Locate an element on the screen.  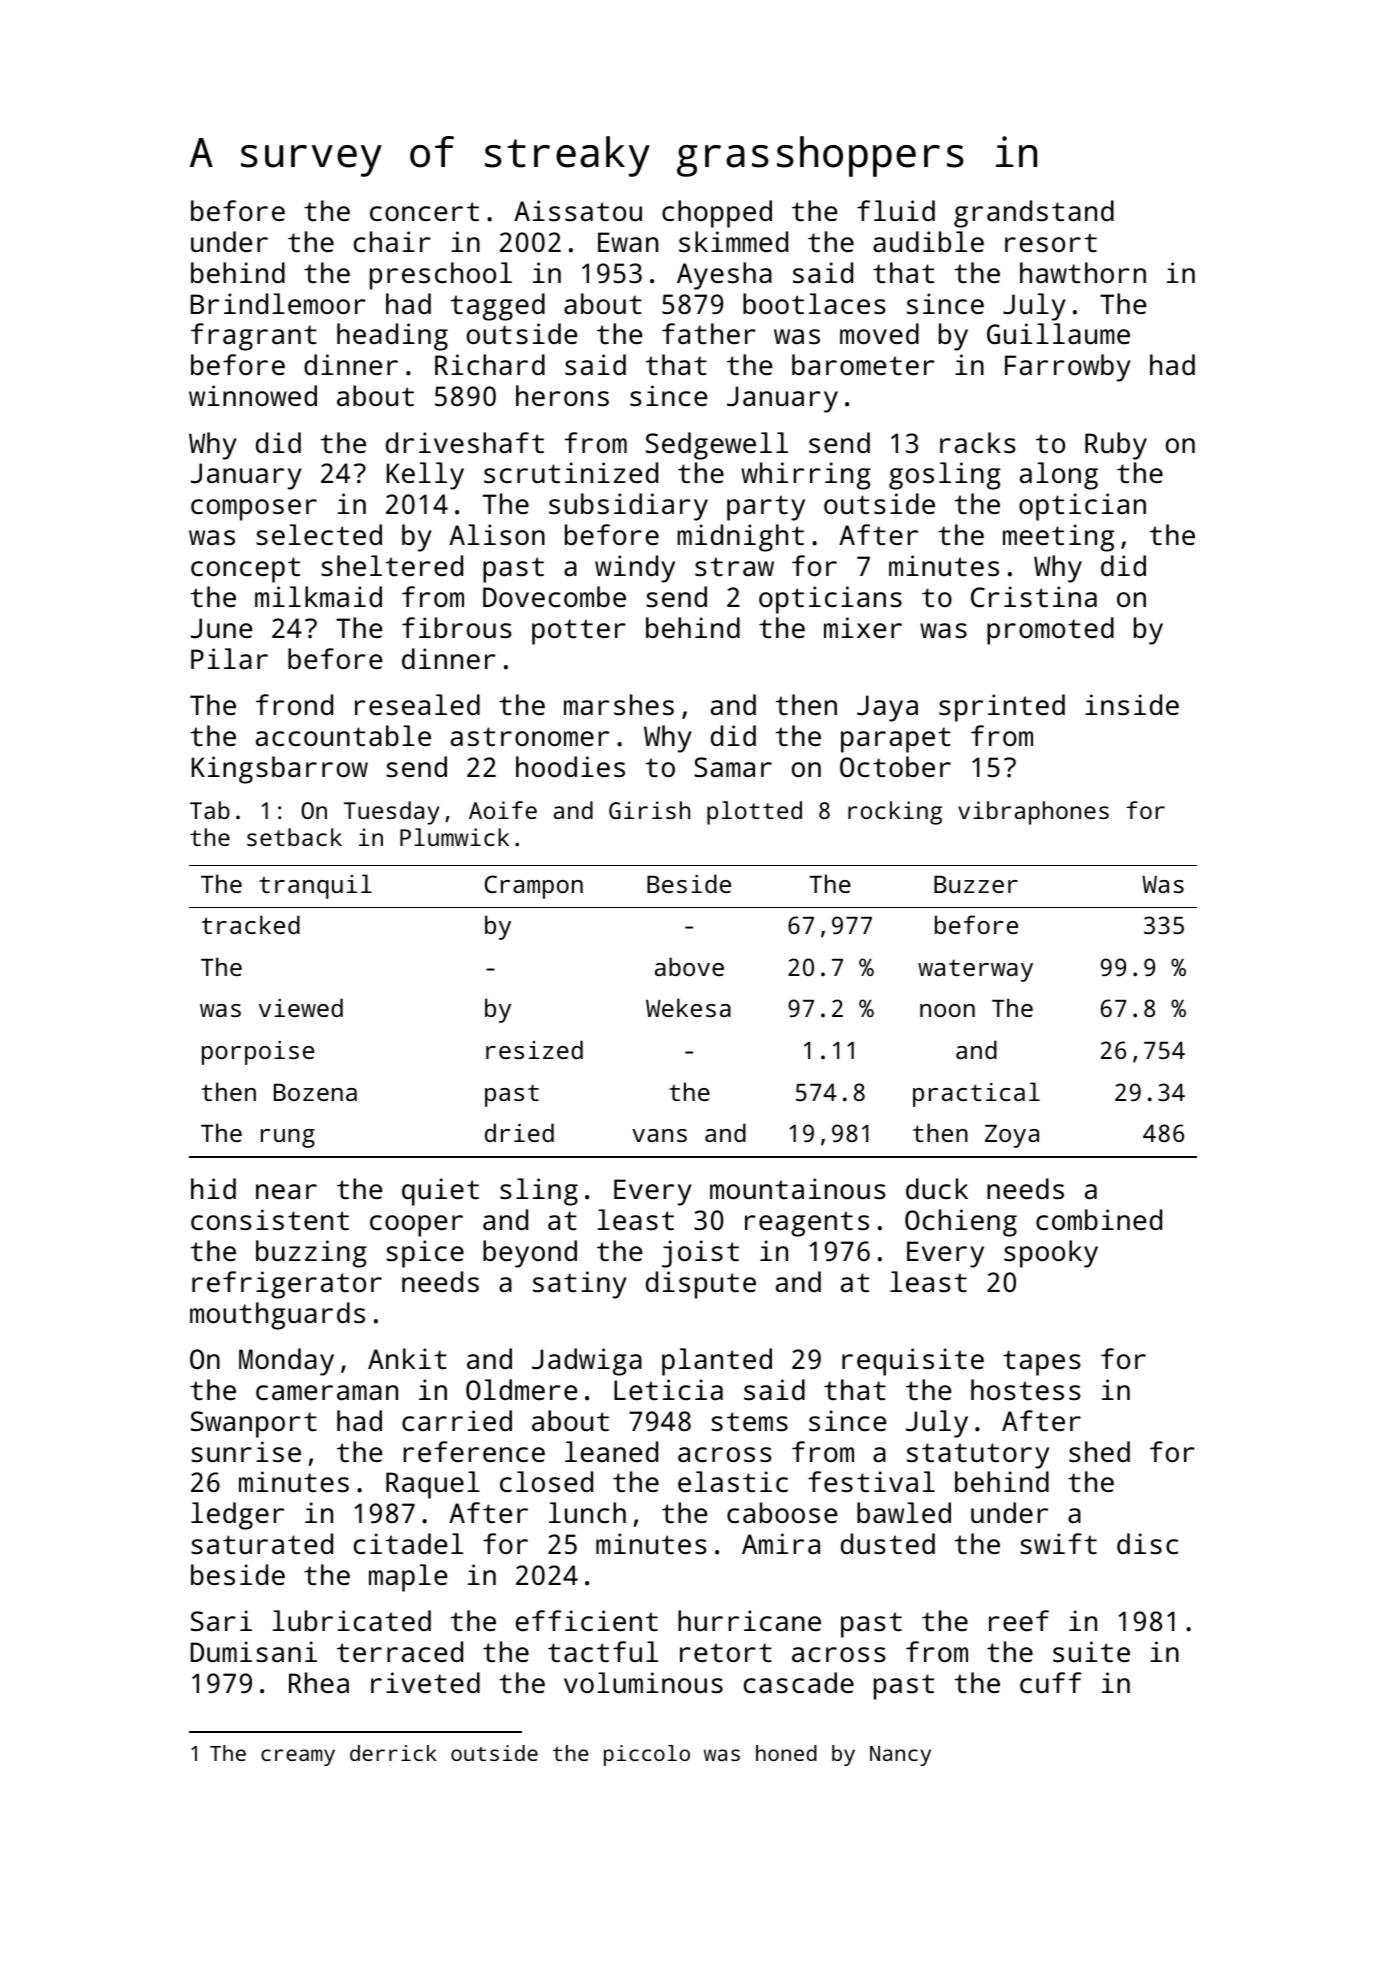
milkmaid is located at coordinates (318, 596).
